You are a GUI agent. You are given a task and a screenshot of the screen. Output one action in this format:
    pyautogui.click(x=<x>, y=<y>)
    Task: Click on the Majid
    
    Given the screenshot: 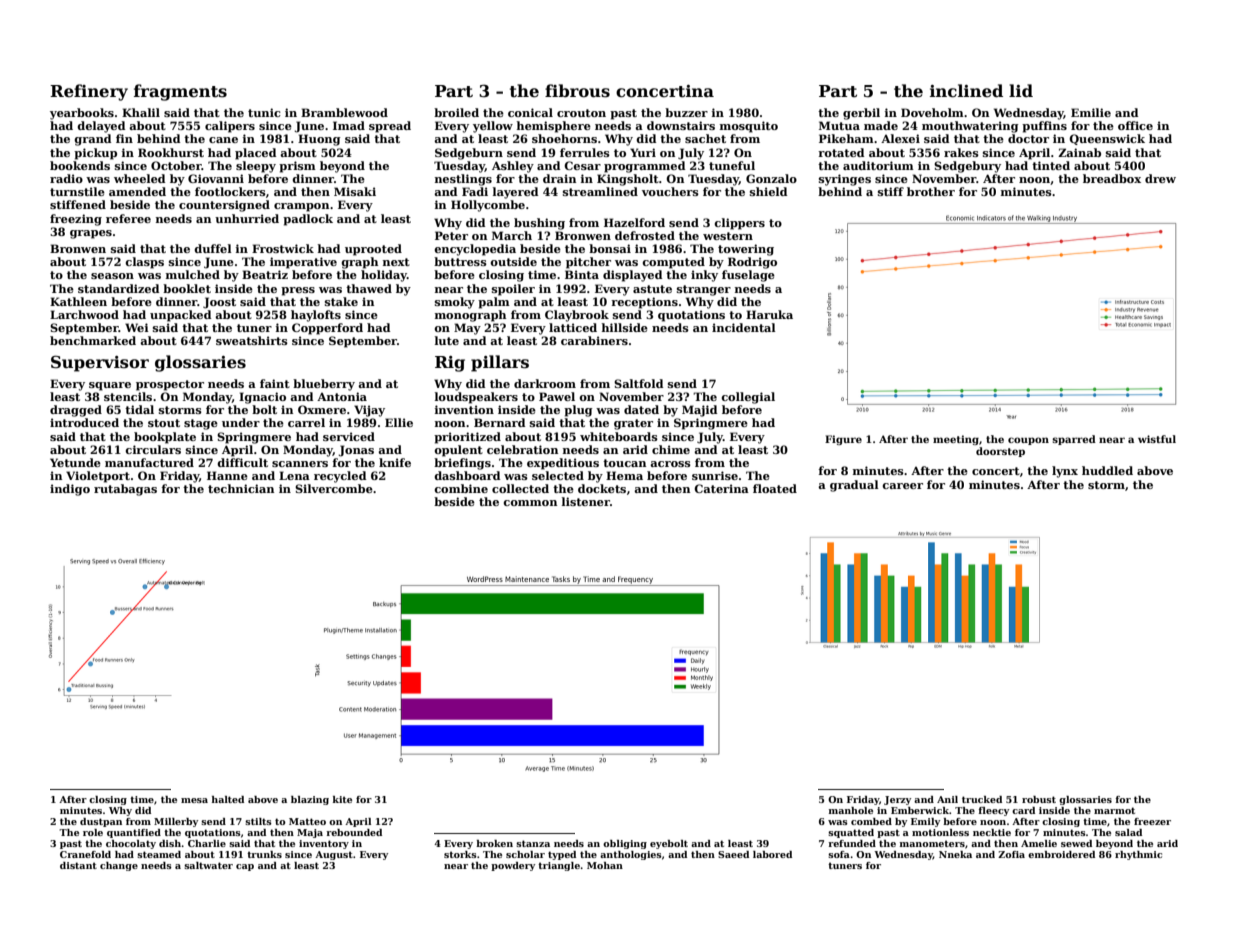 What is the action you would take?
    pyautogui.click(x=700, y=411)
